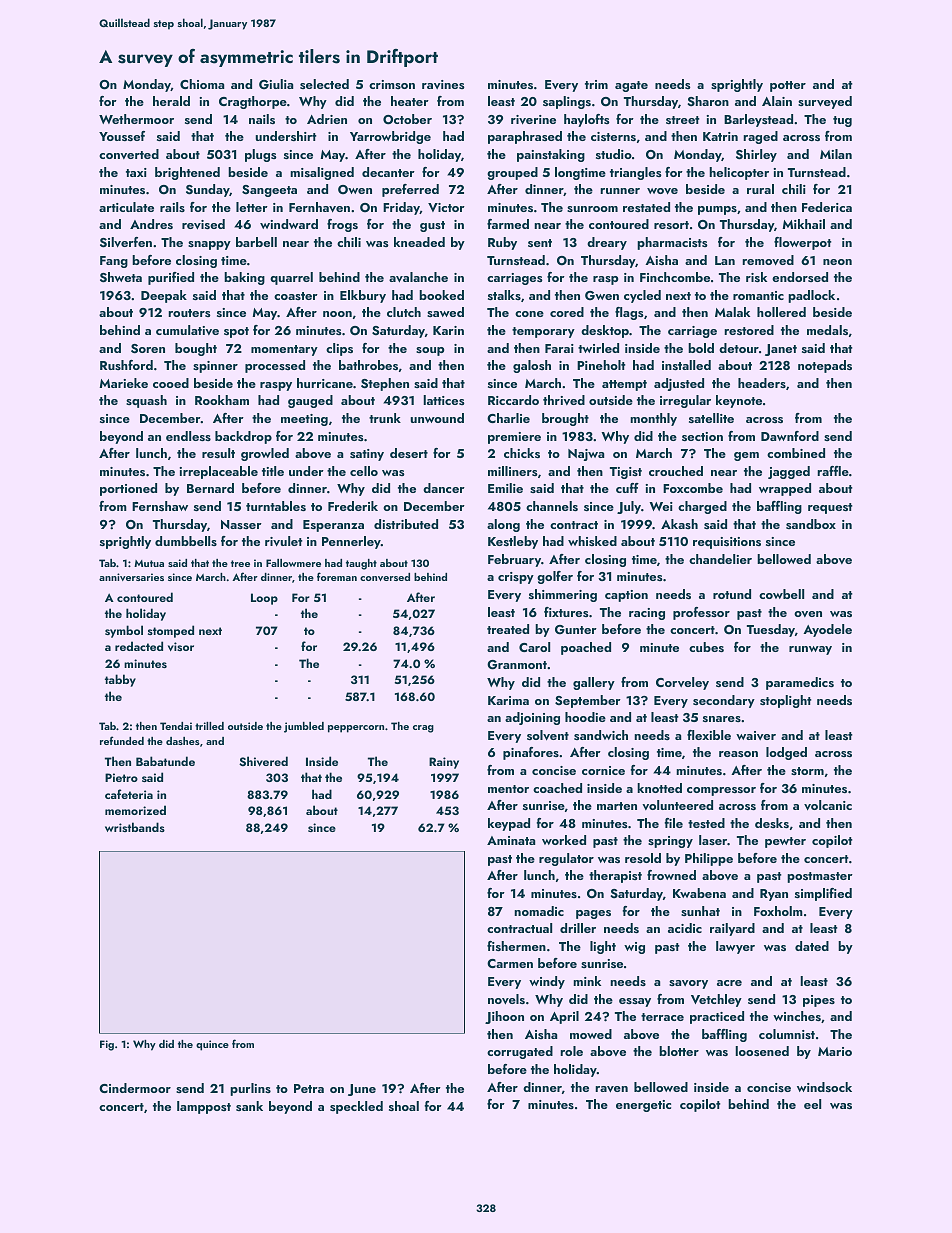 This document has width=952, height=1233. What do you see at coordinates (189, 313) in the document?
I see `routers` at bounding box center [189, 313].
